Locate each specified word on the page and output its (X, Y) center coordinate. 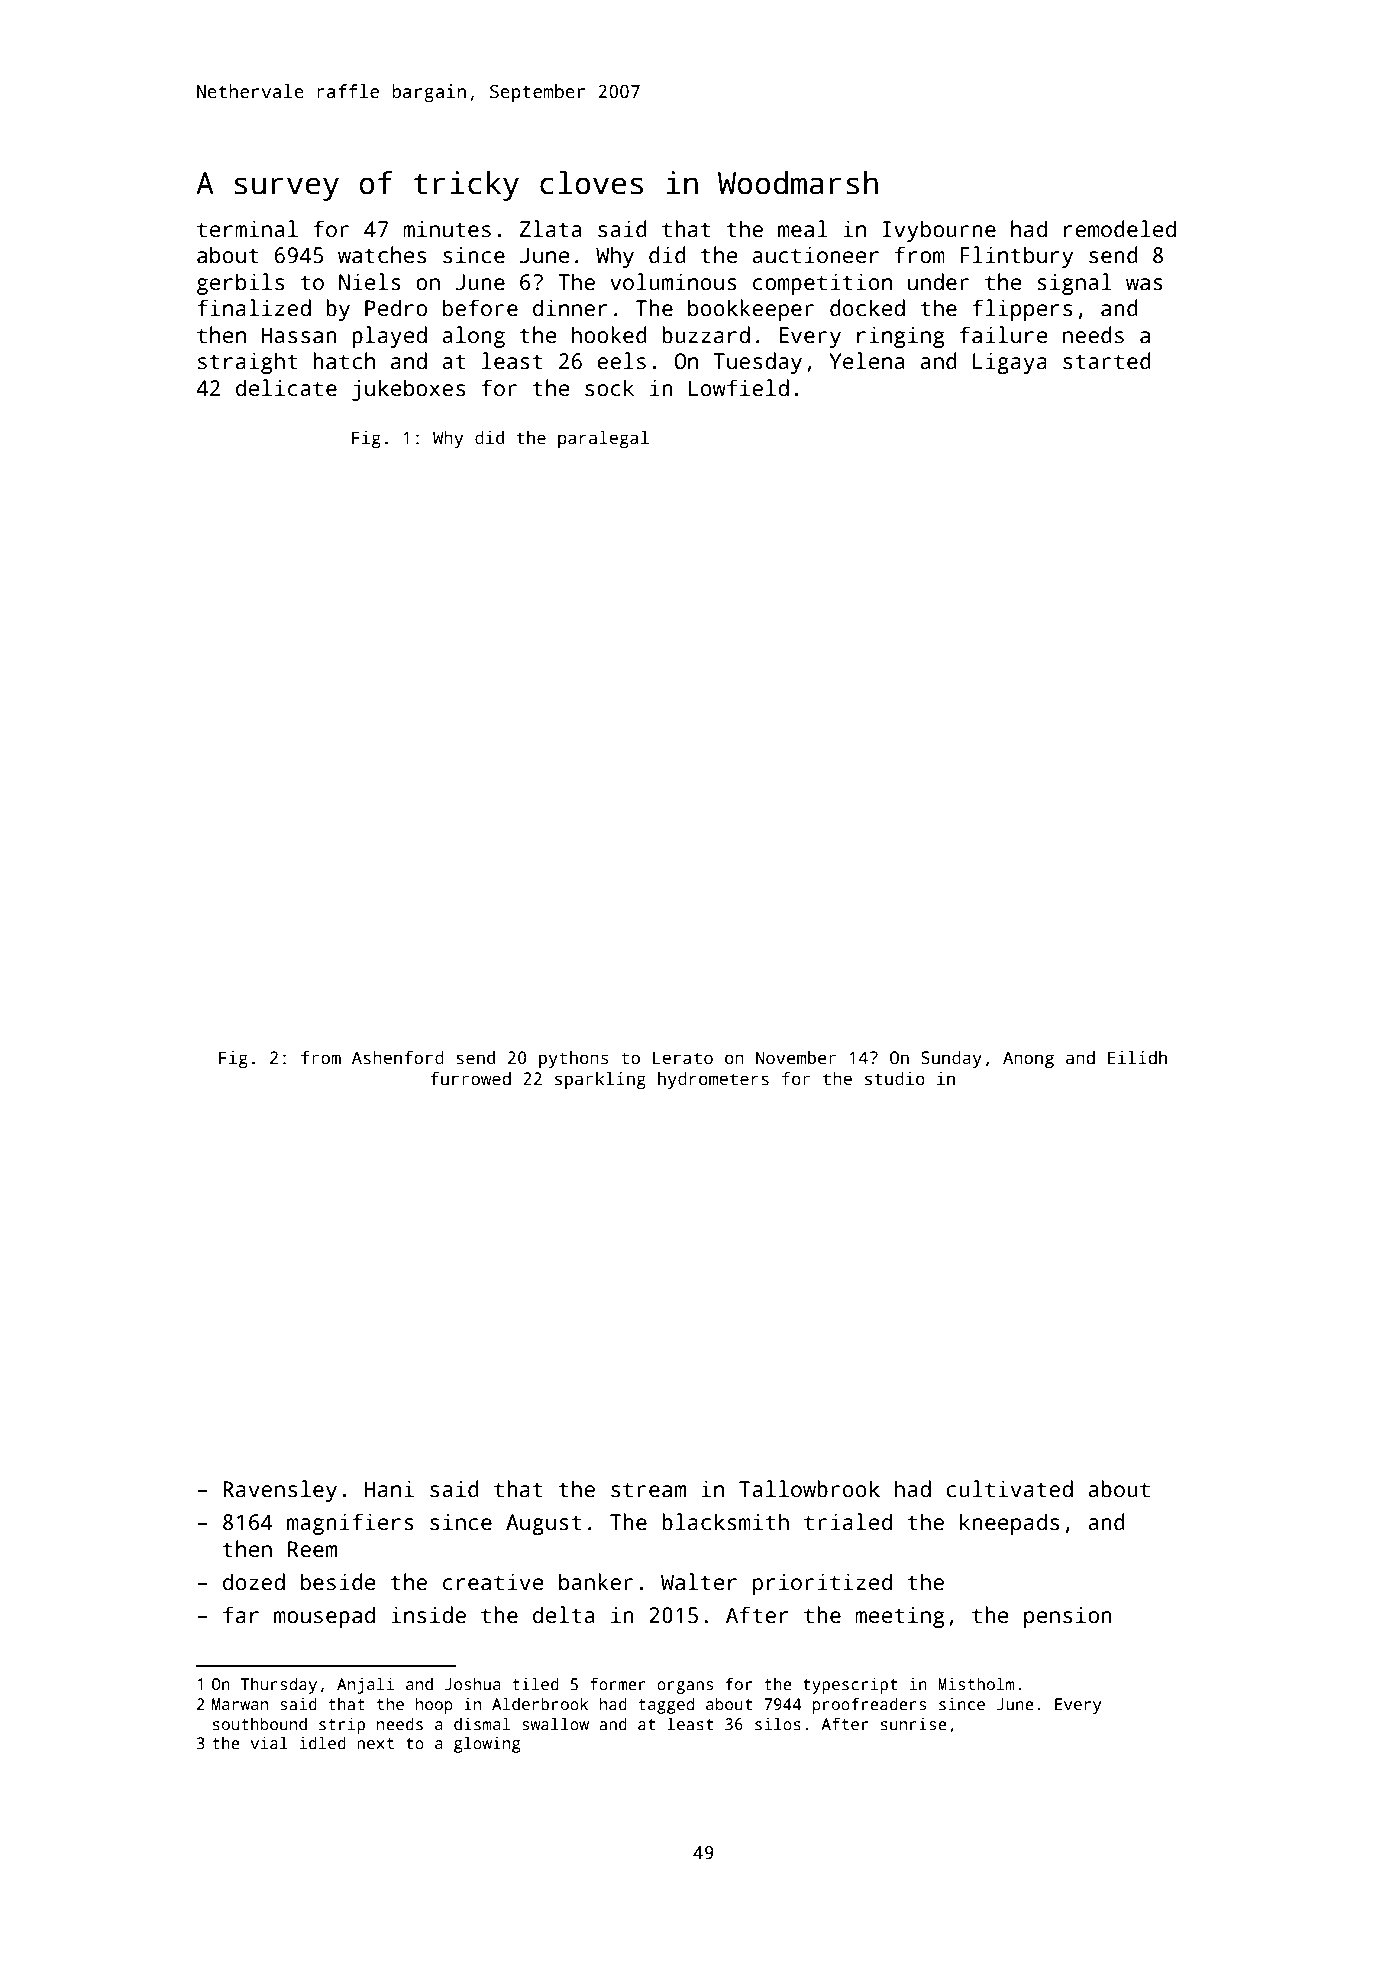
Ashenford (398, 1058)
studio (895, 1079)
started (1107, 361)
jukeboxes (408, 390)
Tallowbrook (809, 1489)
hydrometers (713, 1080)
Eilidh (1137, 1058)
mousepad (324, 1617)
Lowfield (739, 388)
